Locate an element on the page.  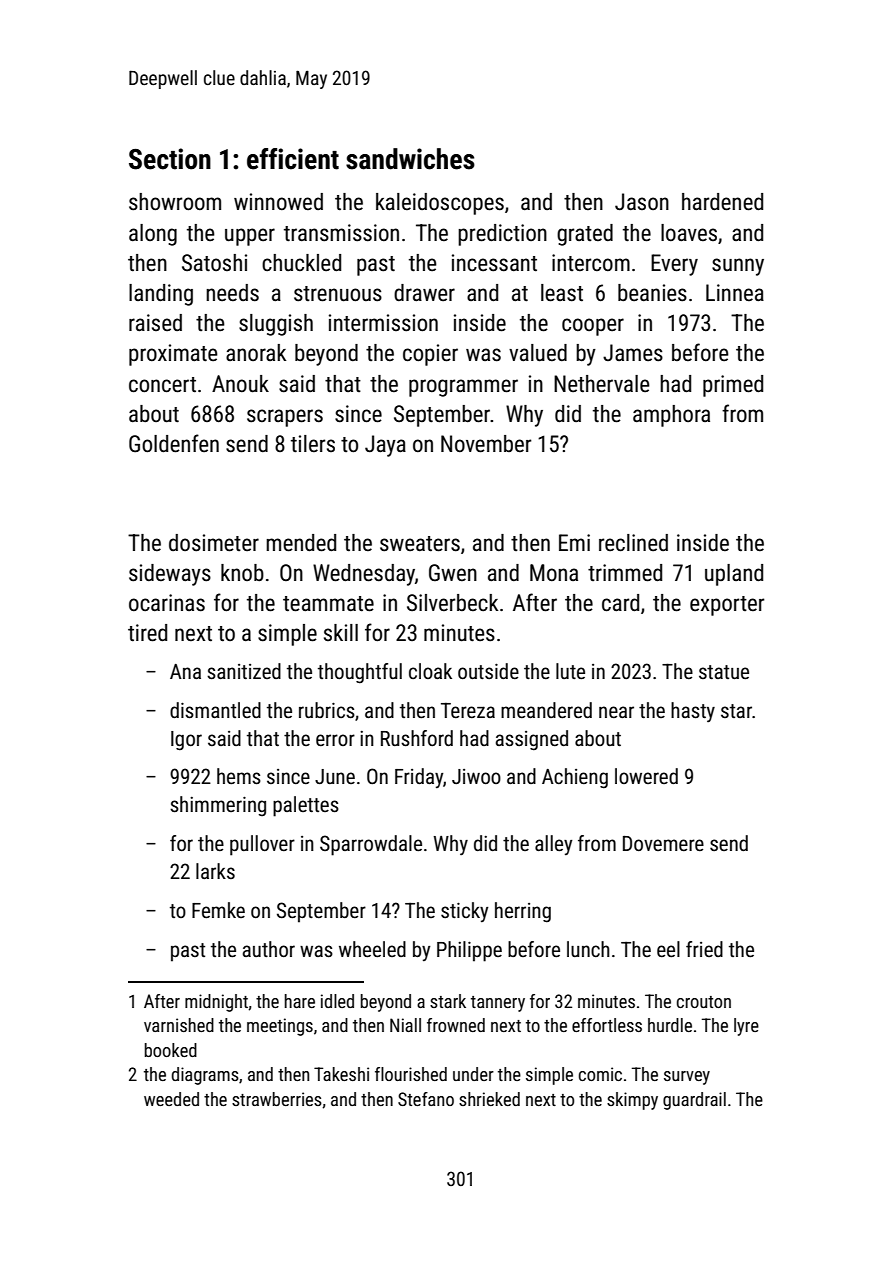
upland is located at coordinates (734, 575).
